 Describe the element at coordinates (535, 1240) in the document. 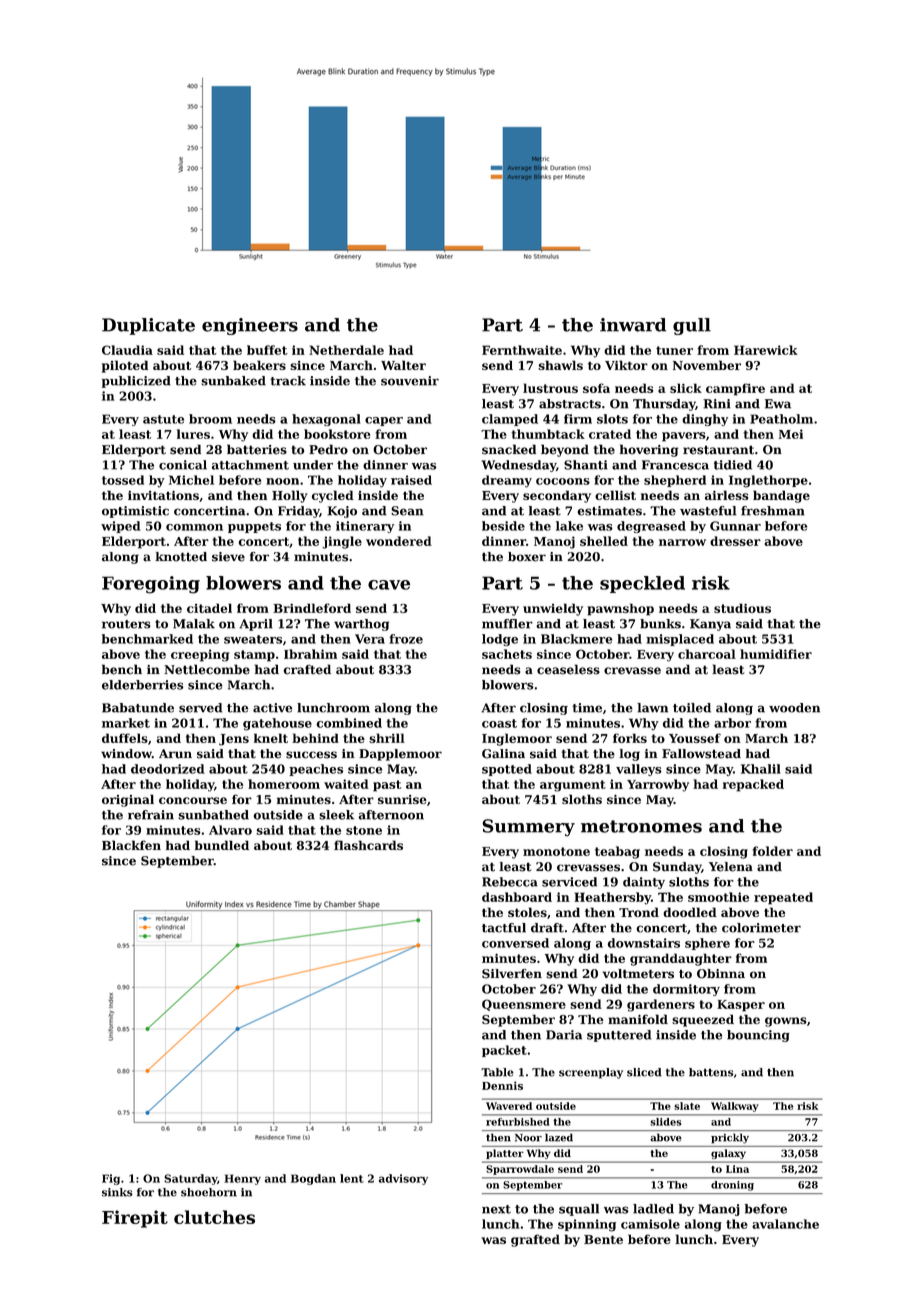

I see `grafted` at that location.
